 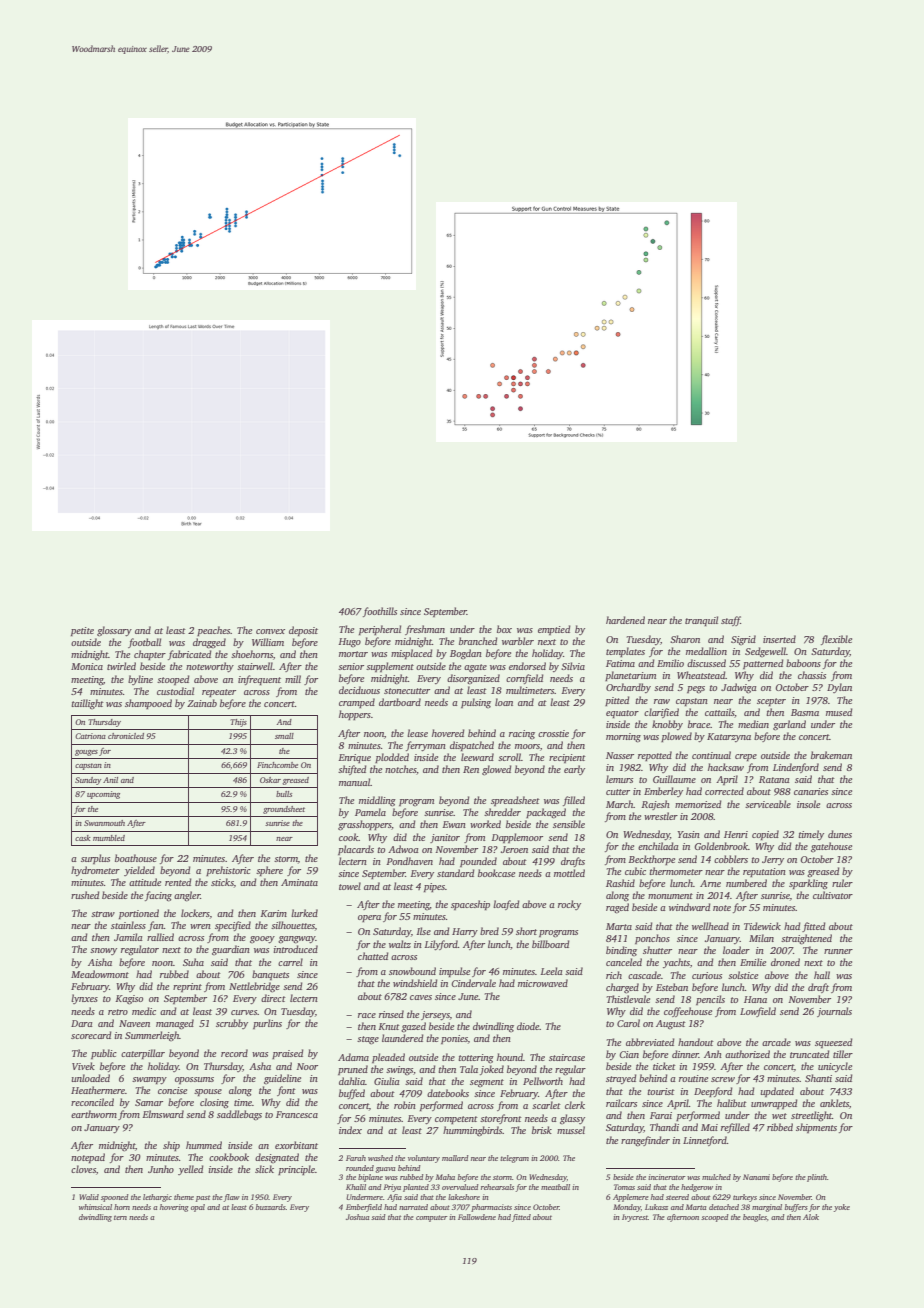 What do you see at coordinates (270, 631) in the screenshot?
I see `convex` at bounding box center [270, 631].
